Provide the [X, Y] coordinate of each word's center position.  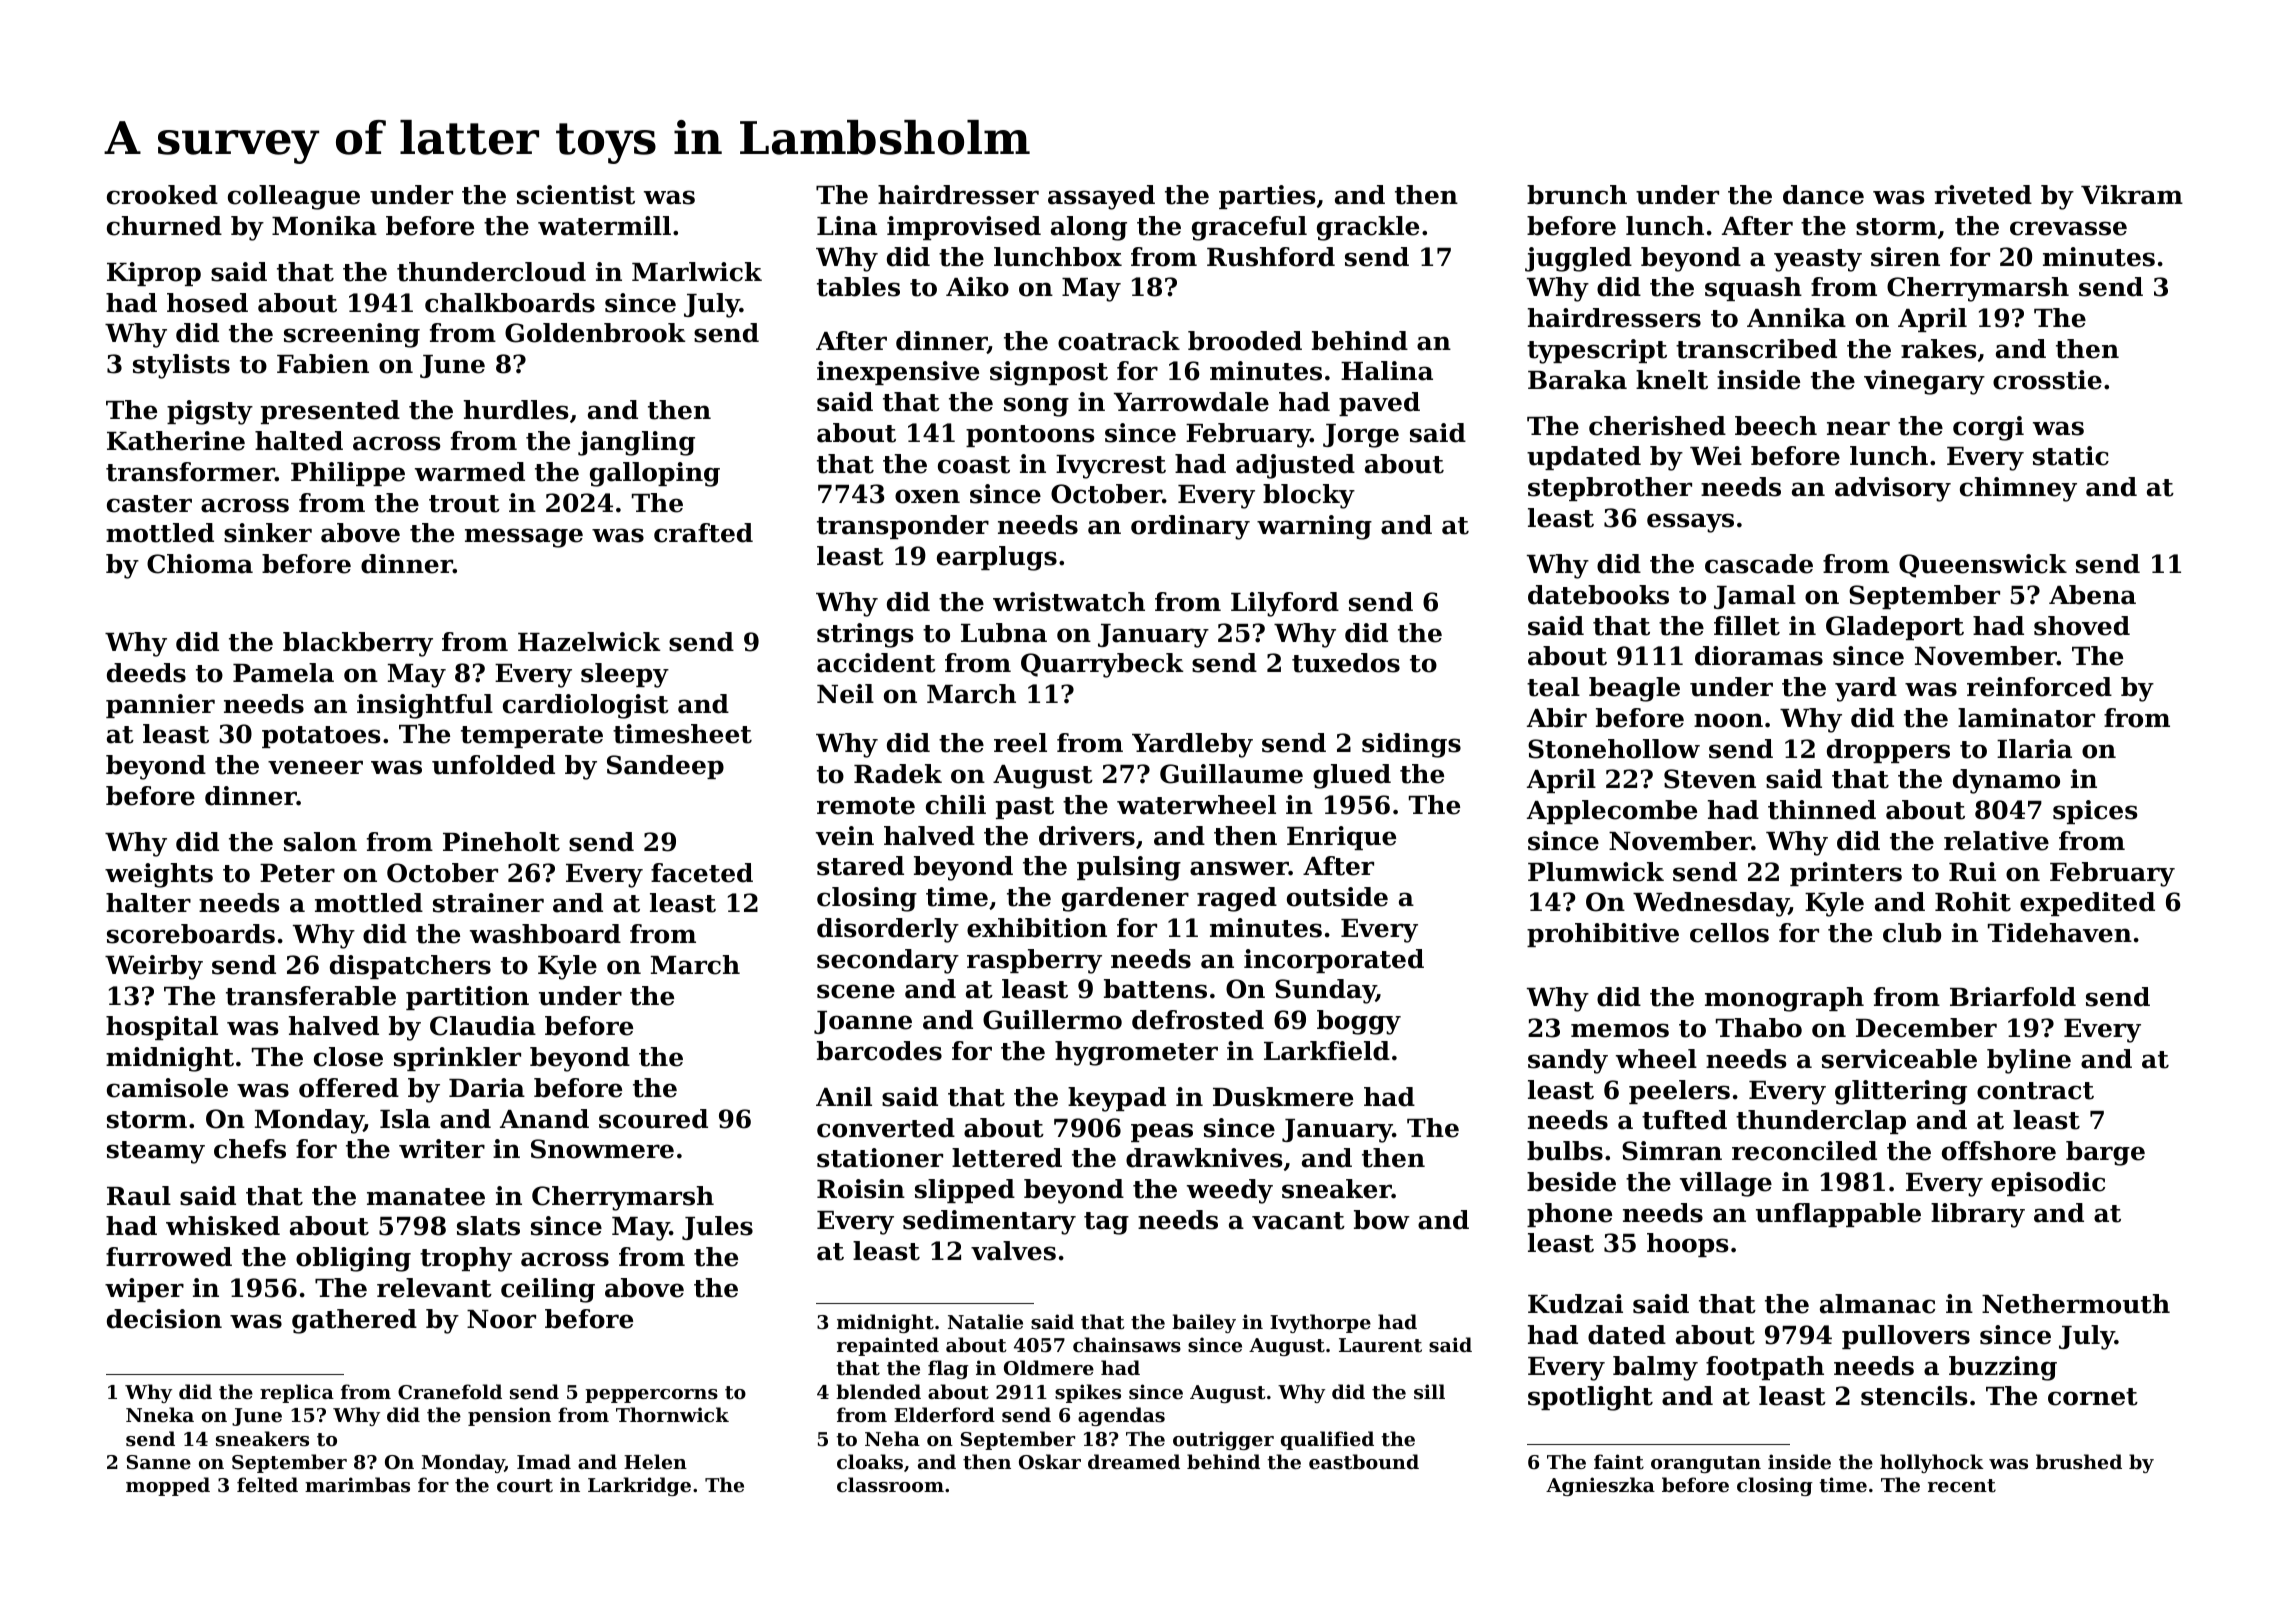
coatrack [1119, 341]
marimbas [357, 1485]
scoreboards [191, 934]
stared [860, 866]
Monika [324, 226]
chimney [2018, 489]
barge [2105, 1153]
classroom [890, 1485]
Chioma [200, 564]
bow [1382, 1220]
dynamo [2006, 781]
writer [442, 1149]
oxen [927, 496]
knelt [1672, 380]
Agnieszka [1600, 1486]
